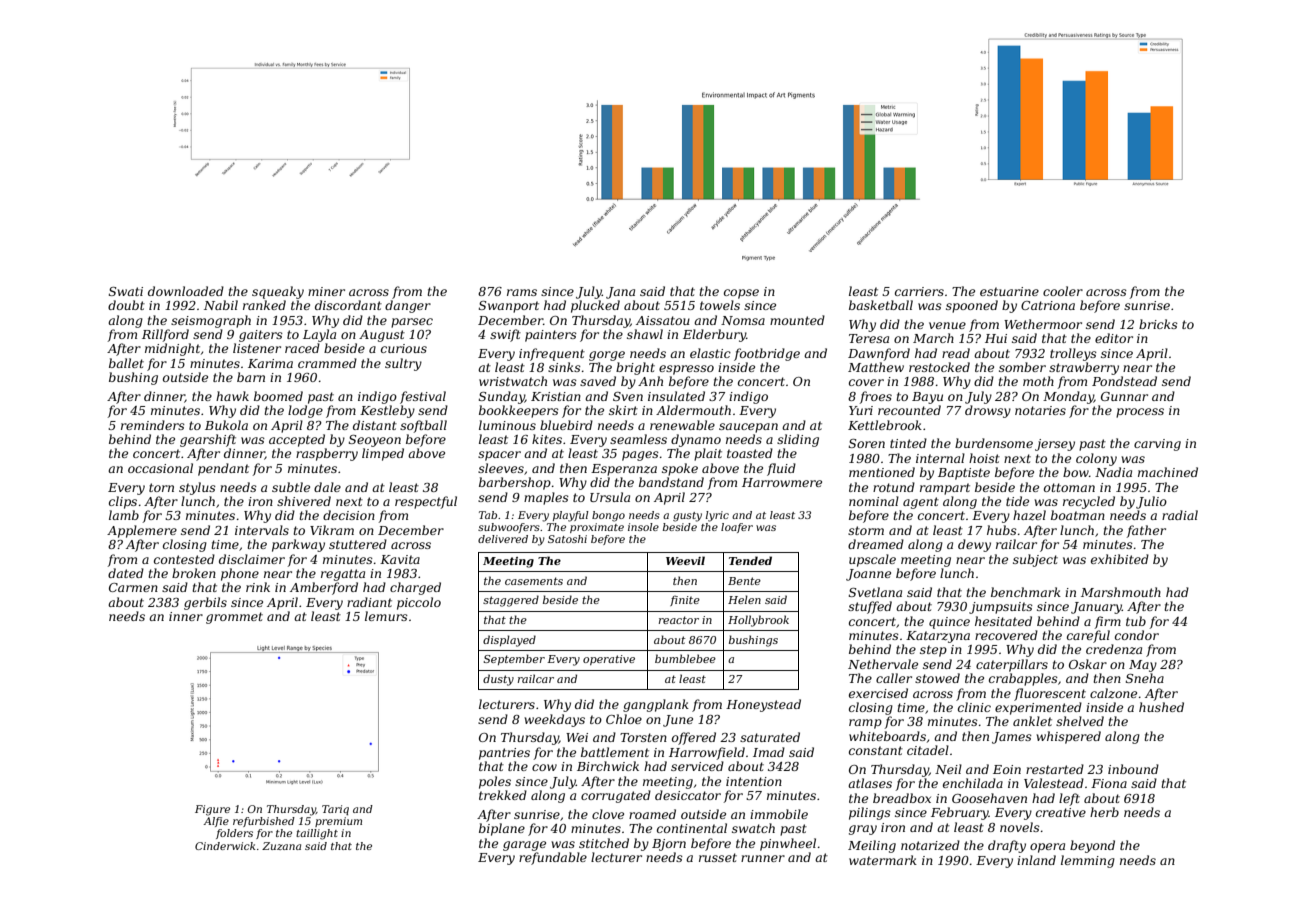 Image resolution: width=1308 pixels, height=924 pixels. I want to click on pantries, so click(504, 754).
